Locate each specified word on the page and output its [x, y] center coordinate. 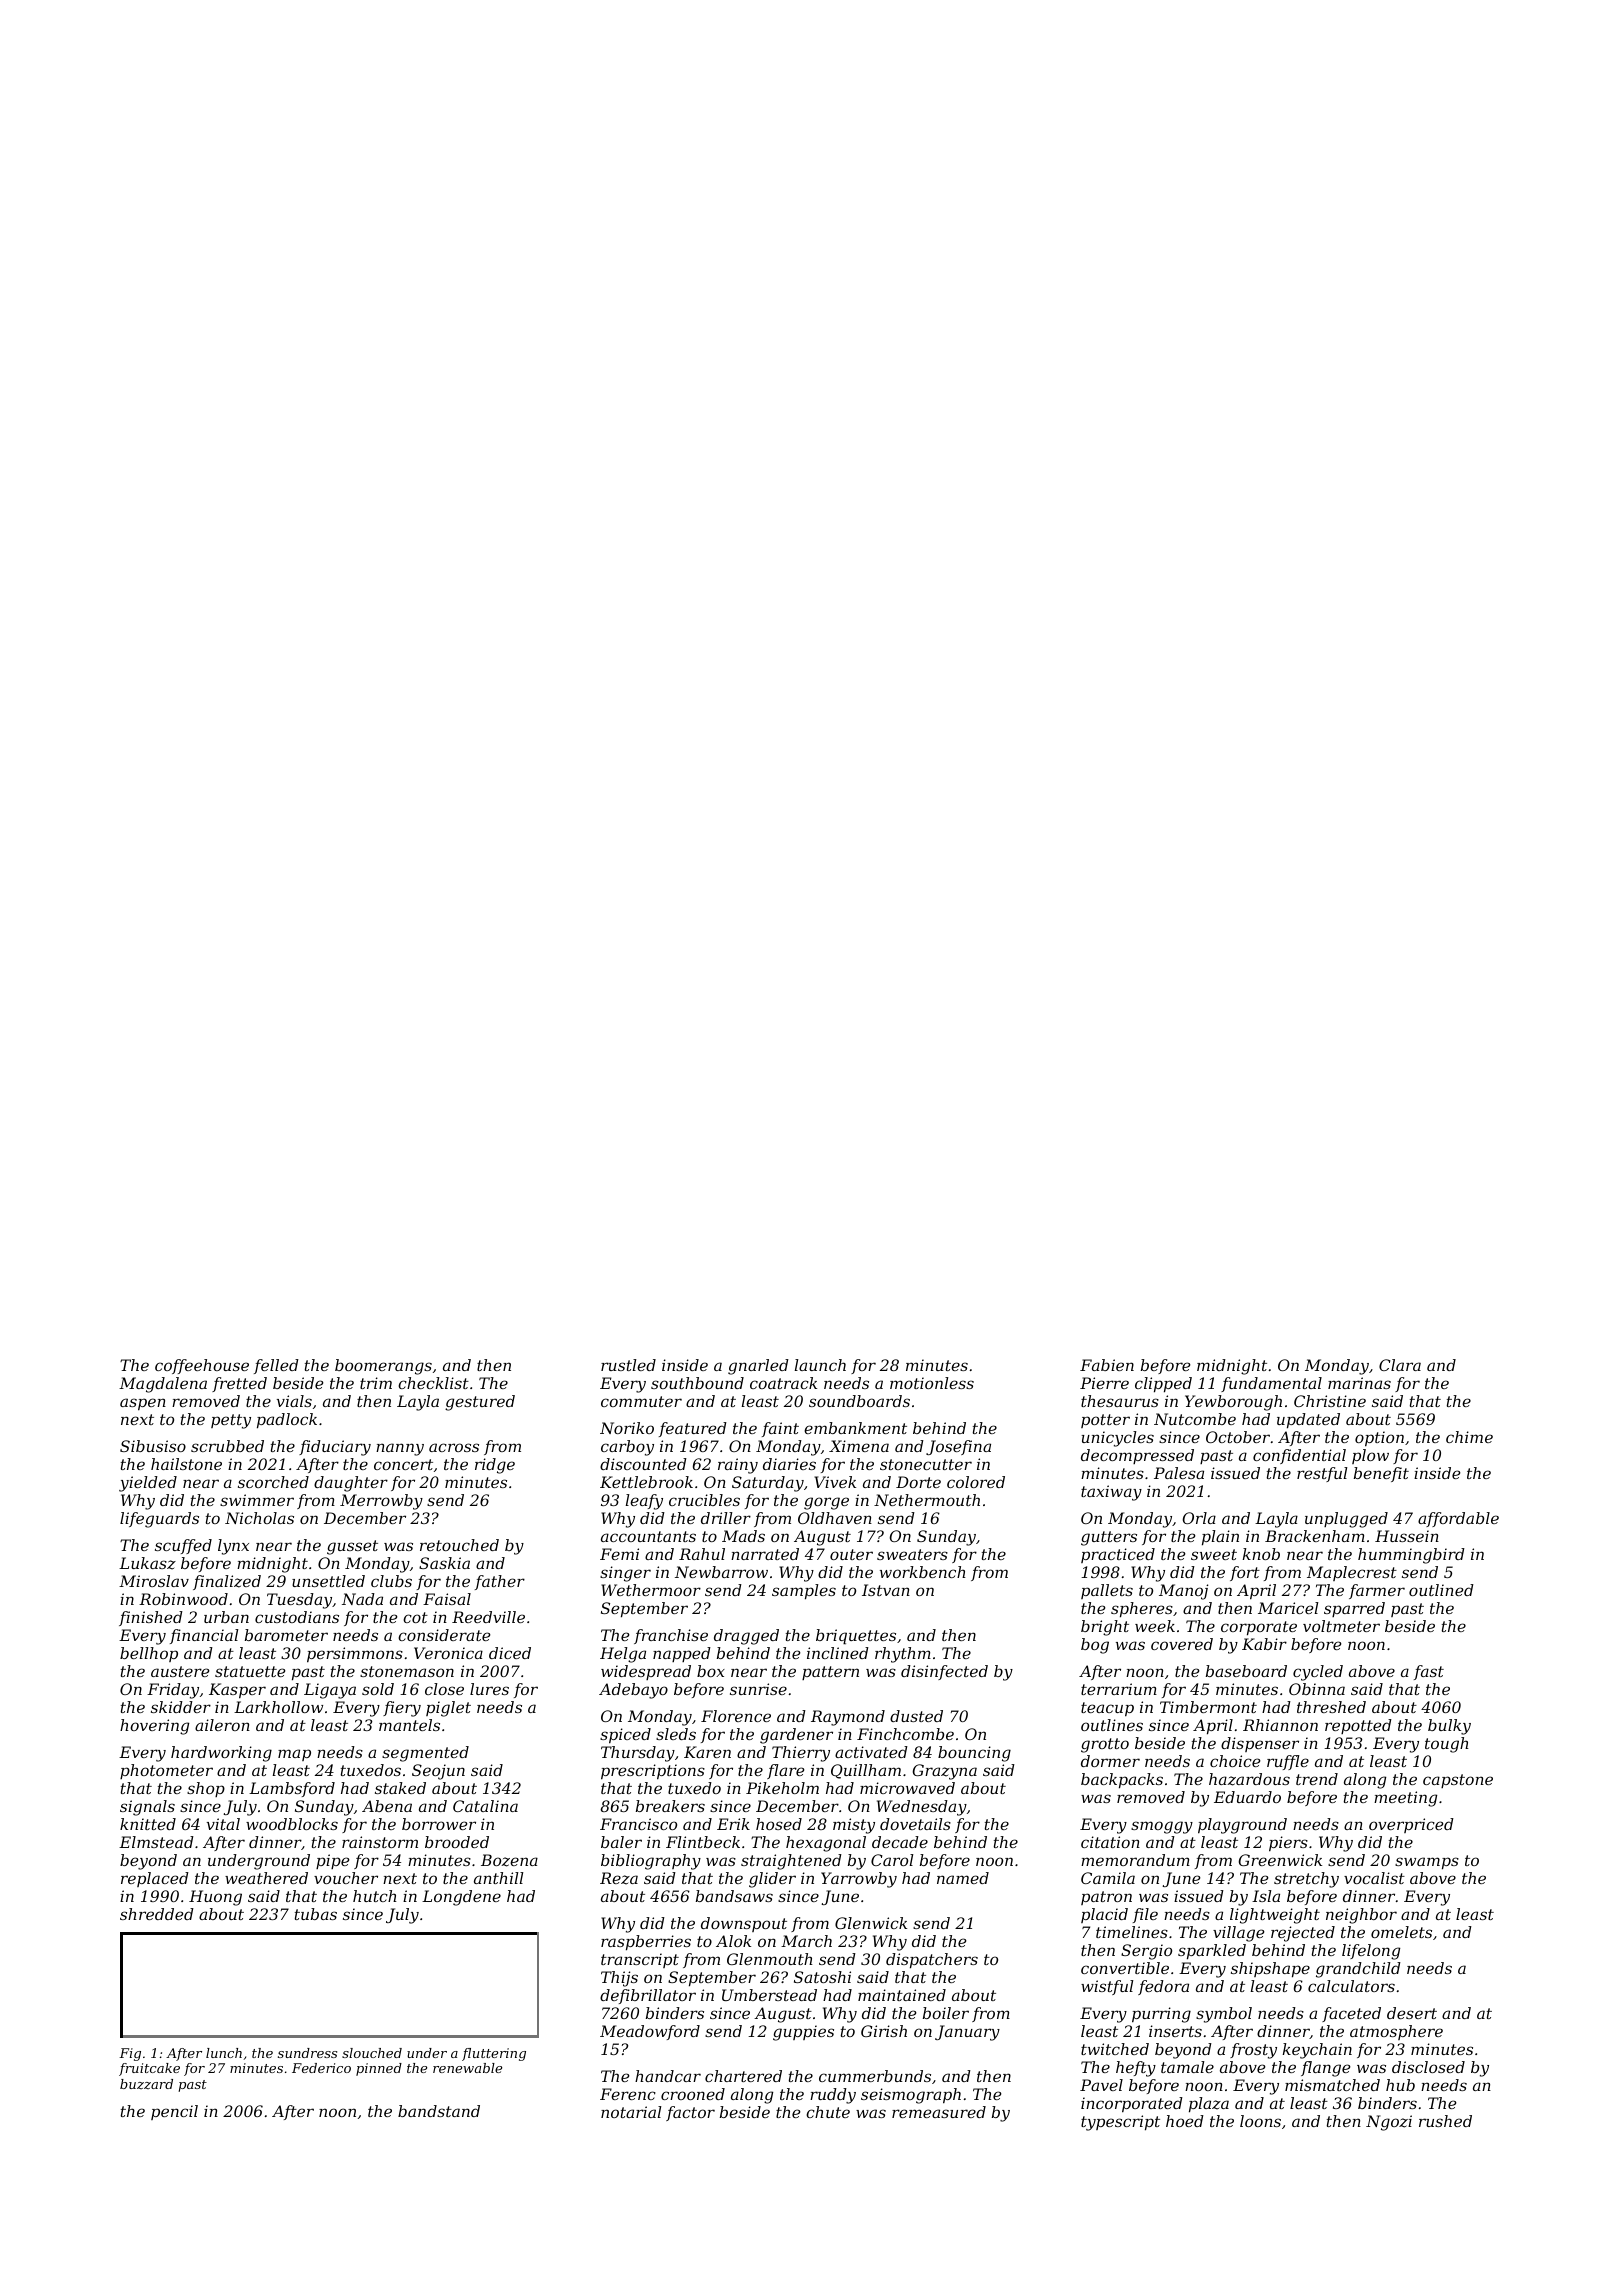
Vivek [835, 1482]
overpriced [1411, 1825]
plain [1220, 1538]
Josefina [958, 1447]
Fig [130, 2054]
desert [1412, 2013]
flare [785, 1771]
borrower [439, 1824]
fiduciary [335, 1448]
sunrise [758, 1689]
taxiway [1111, 1493]
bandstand [439, 2111]
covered [1182, 1644]
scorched [273, 1482]
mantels [409, 1725]
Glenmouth [770, 1959]
